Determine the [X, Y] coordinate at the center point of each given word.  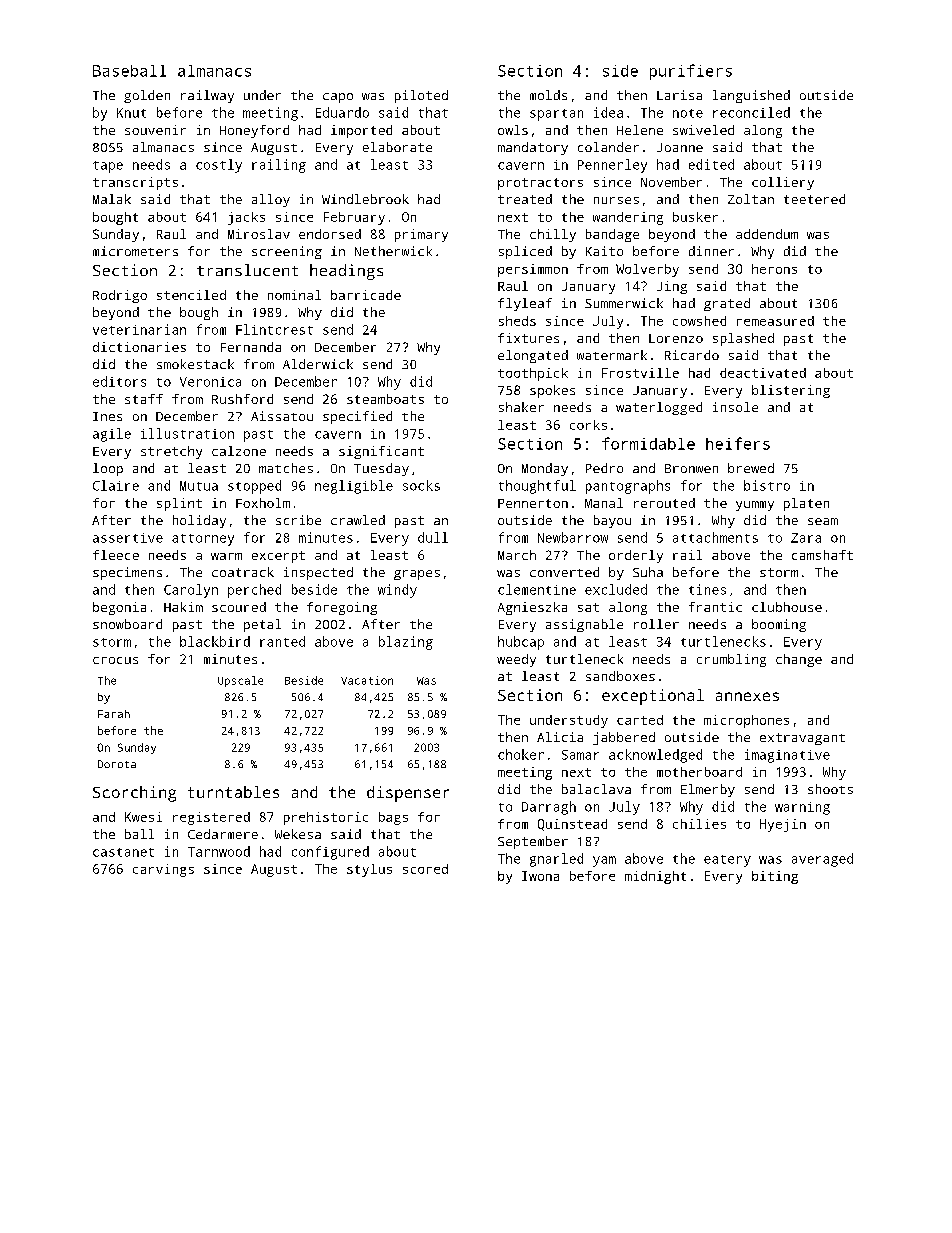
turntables [233, 792]
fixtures [528, 338]
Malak [112, 199]
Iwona [540, 876]
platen [806, 504]
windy [397, 591]
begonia [119, 608]
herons [774, 269]
